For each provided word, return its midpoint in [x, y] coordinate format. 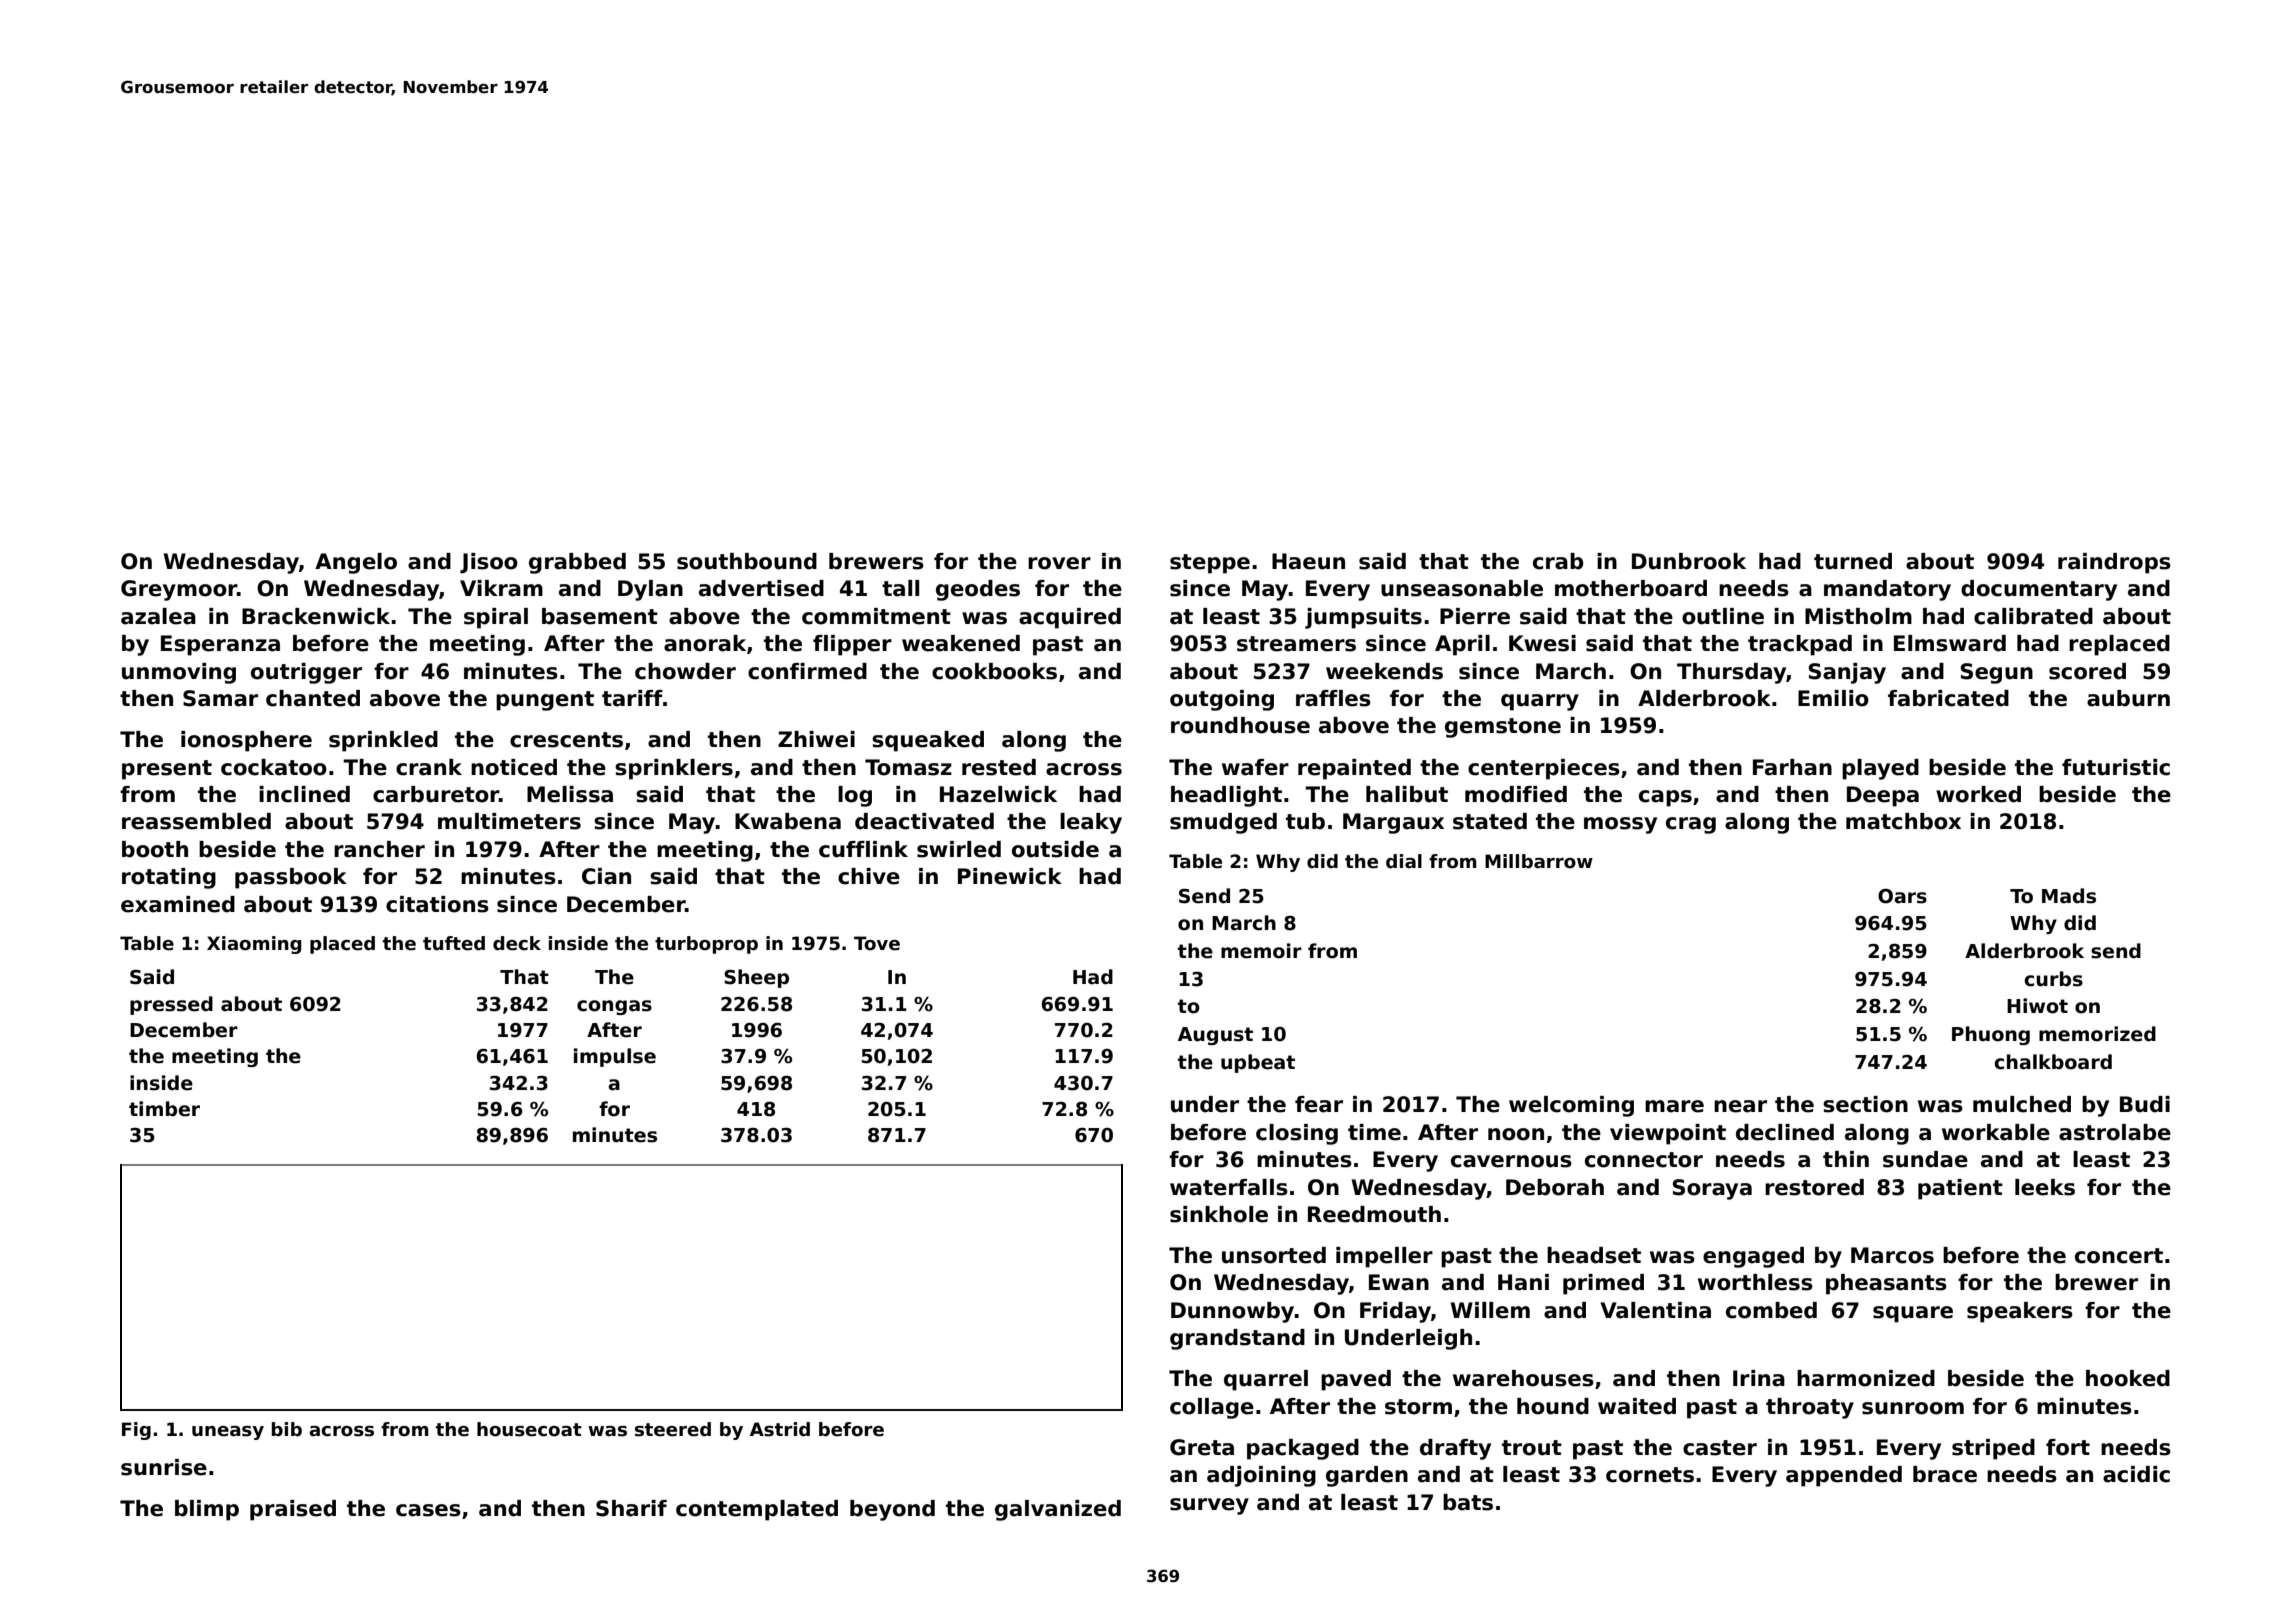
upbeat [1258, 1063]
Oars [1902, 896]
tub [1305, 821]
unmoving [179, 673]
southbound [747, 561]
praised [293, 1510]
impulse [615, 1057]
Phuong [1991, 1035]
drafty [1455, 1449]
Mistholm [1858, 616]
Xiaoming [254, 945]
